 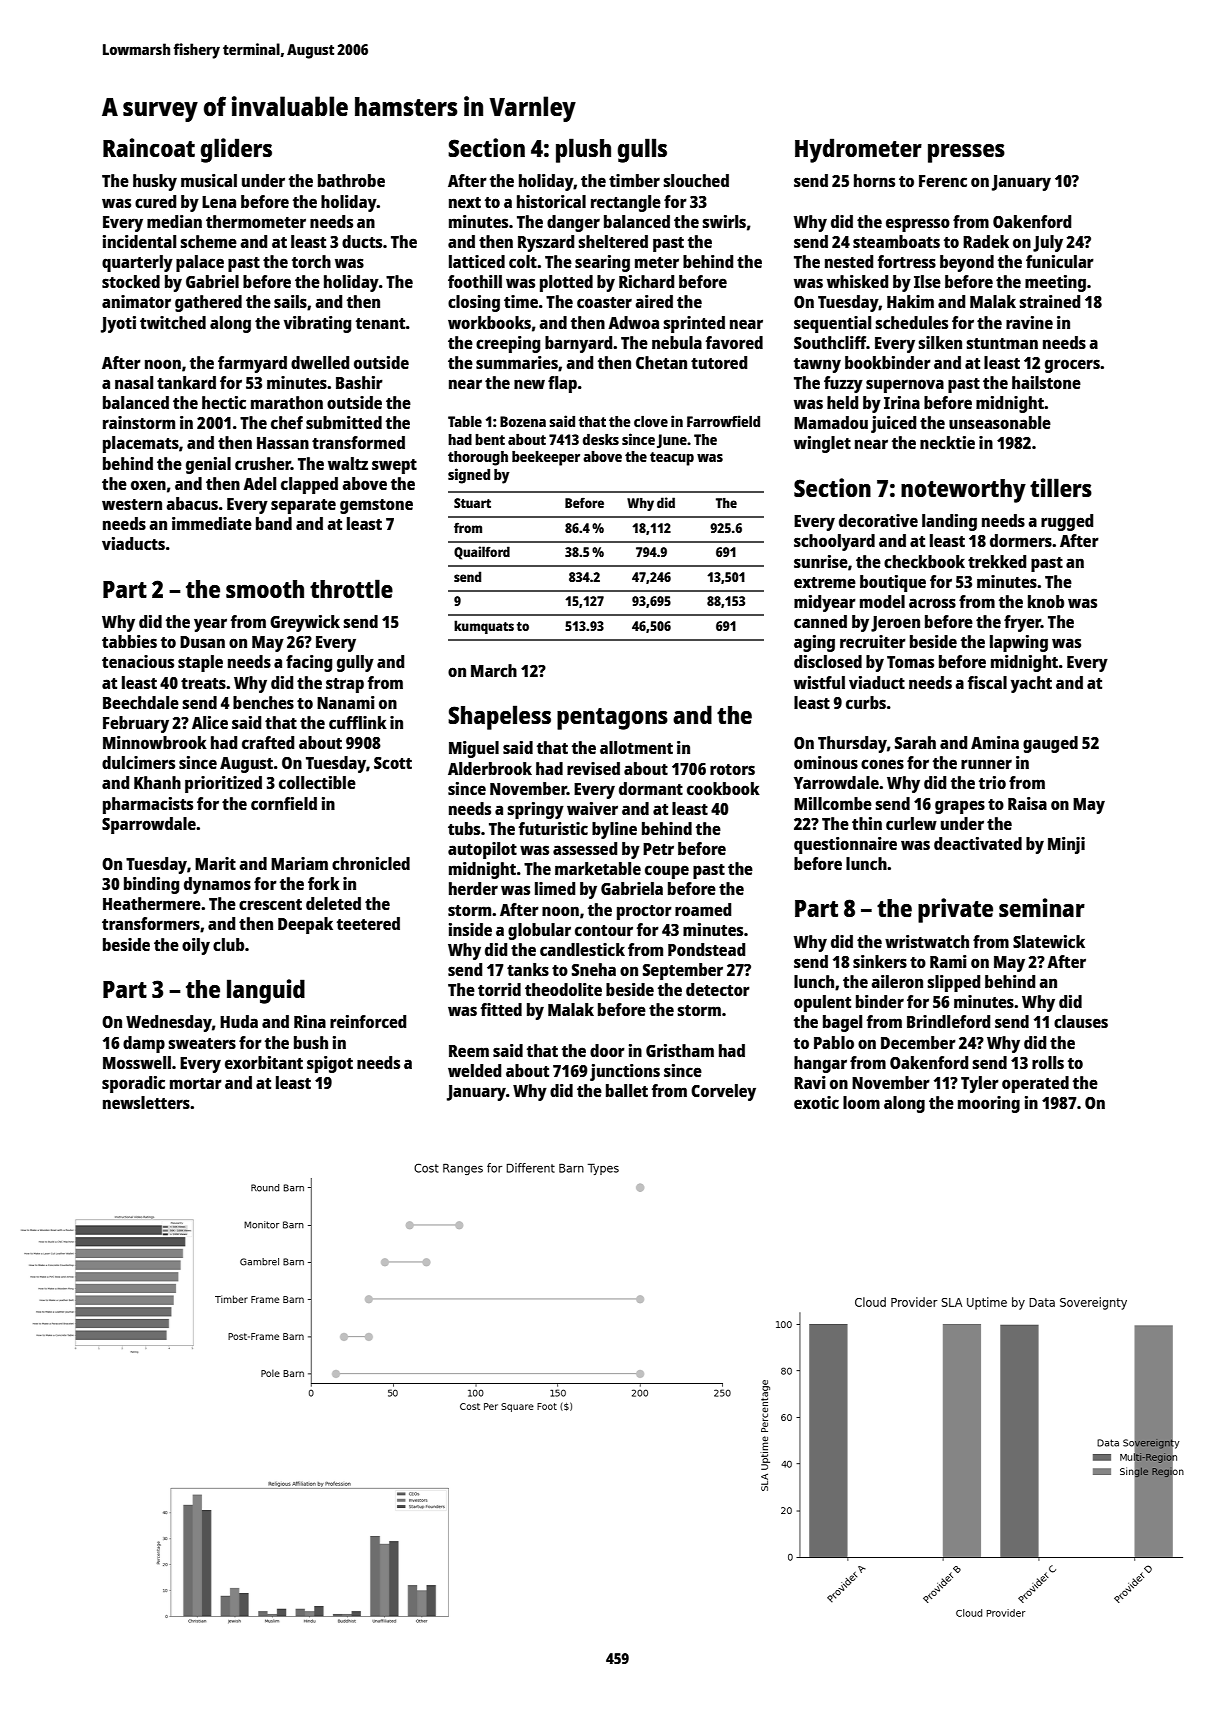 What do you see at coordinates (927, 941) in the document?
I see `wristwatch` at bounding box center [927, 941].
